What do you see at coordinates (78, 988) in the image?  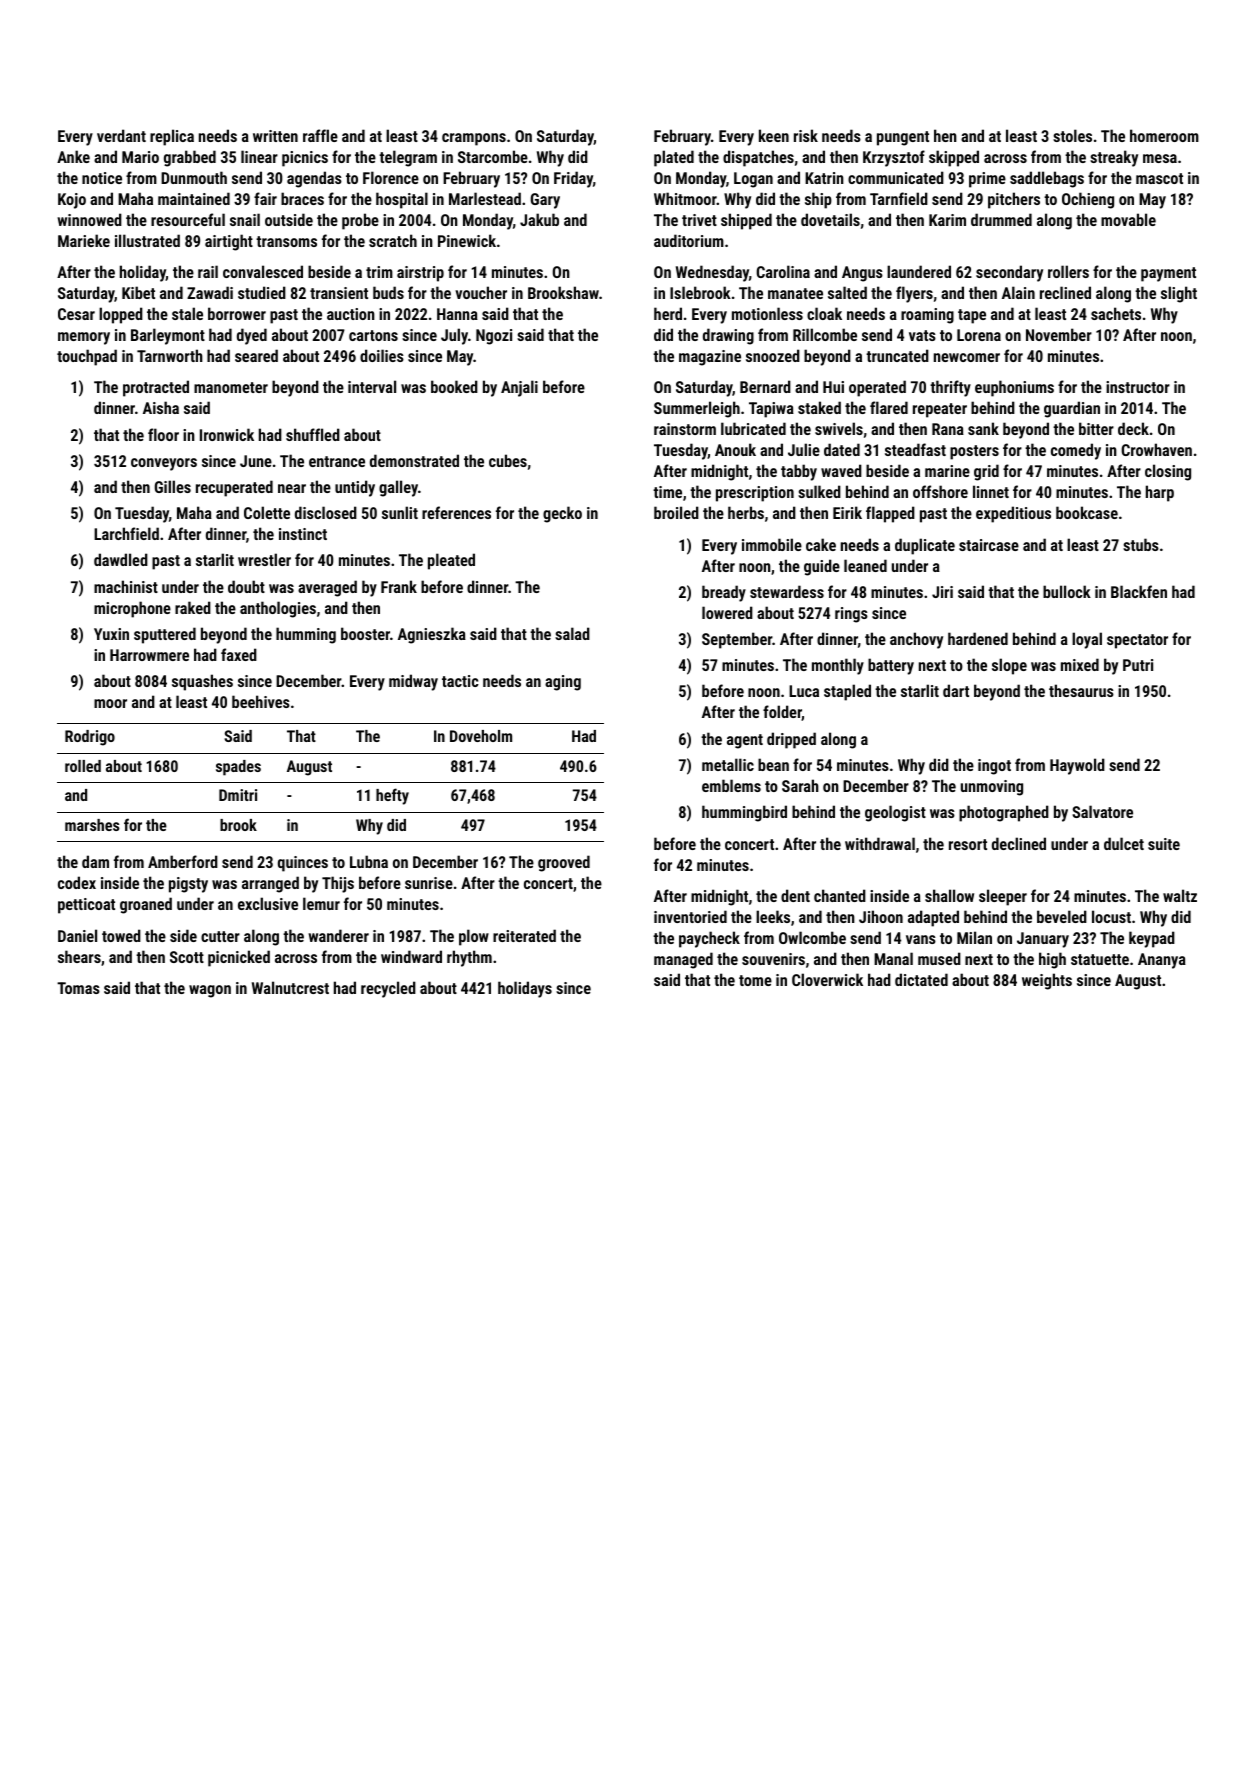 I see `Tomas` at bounding box center [78, 988].
